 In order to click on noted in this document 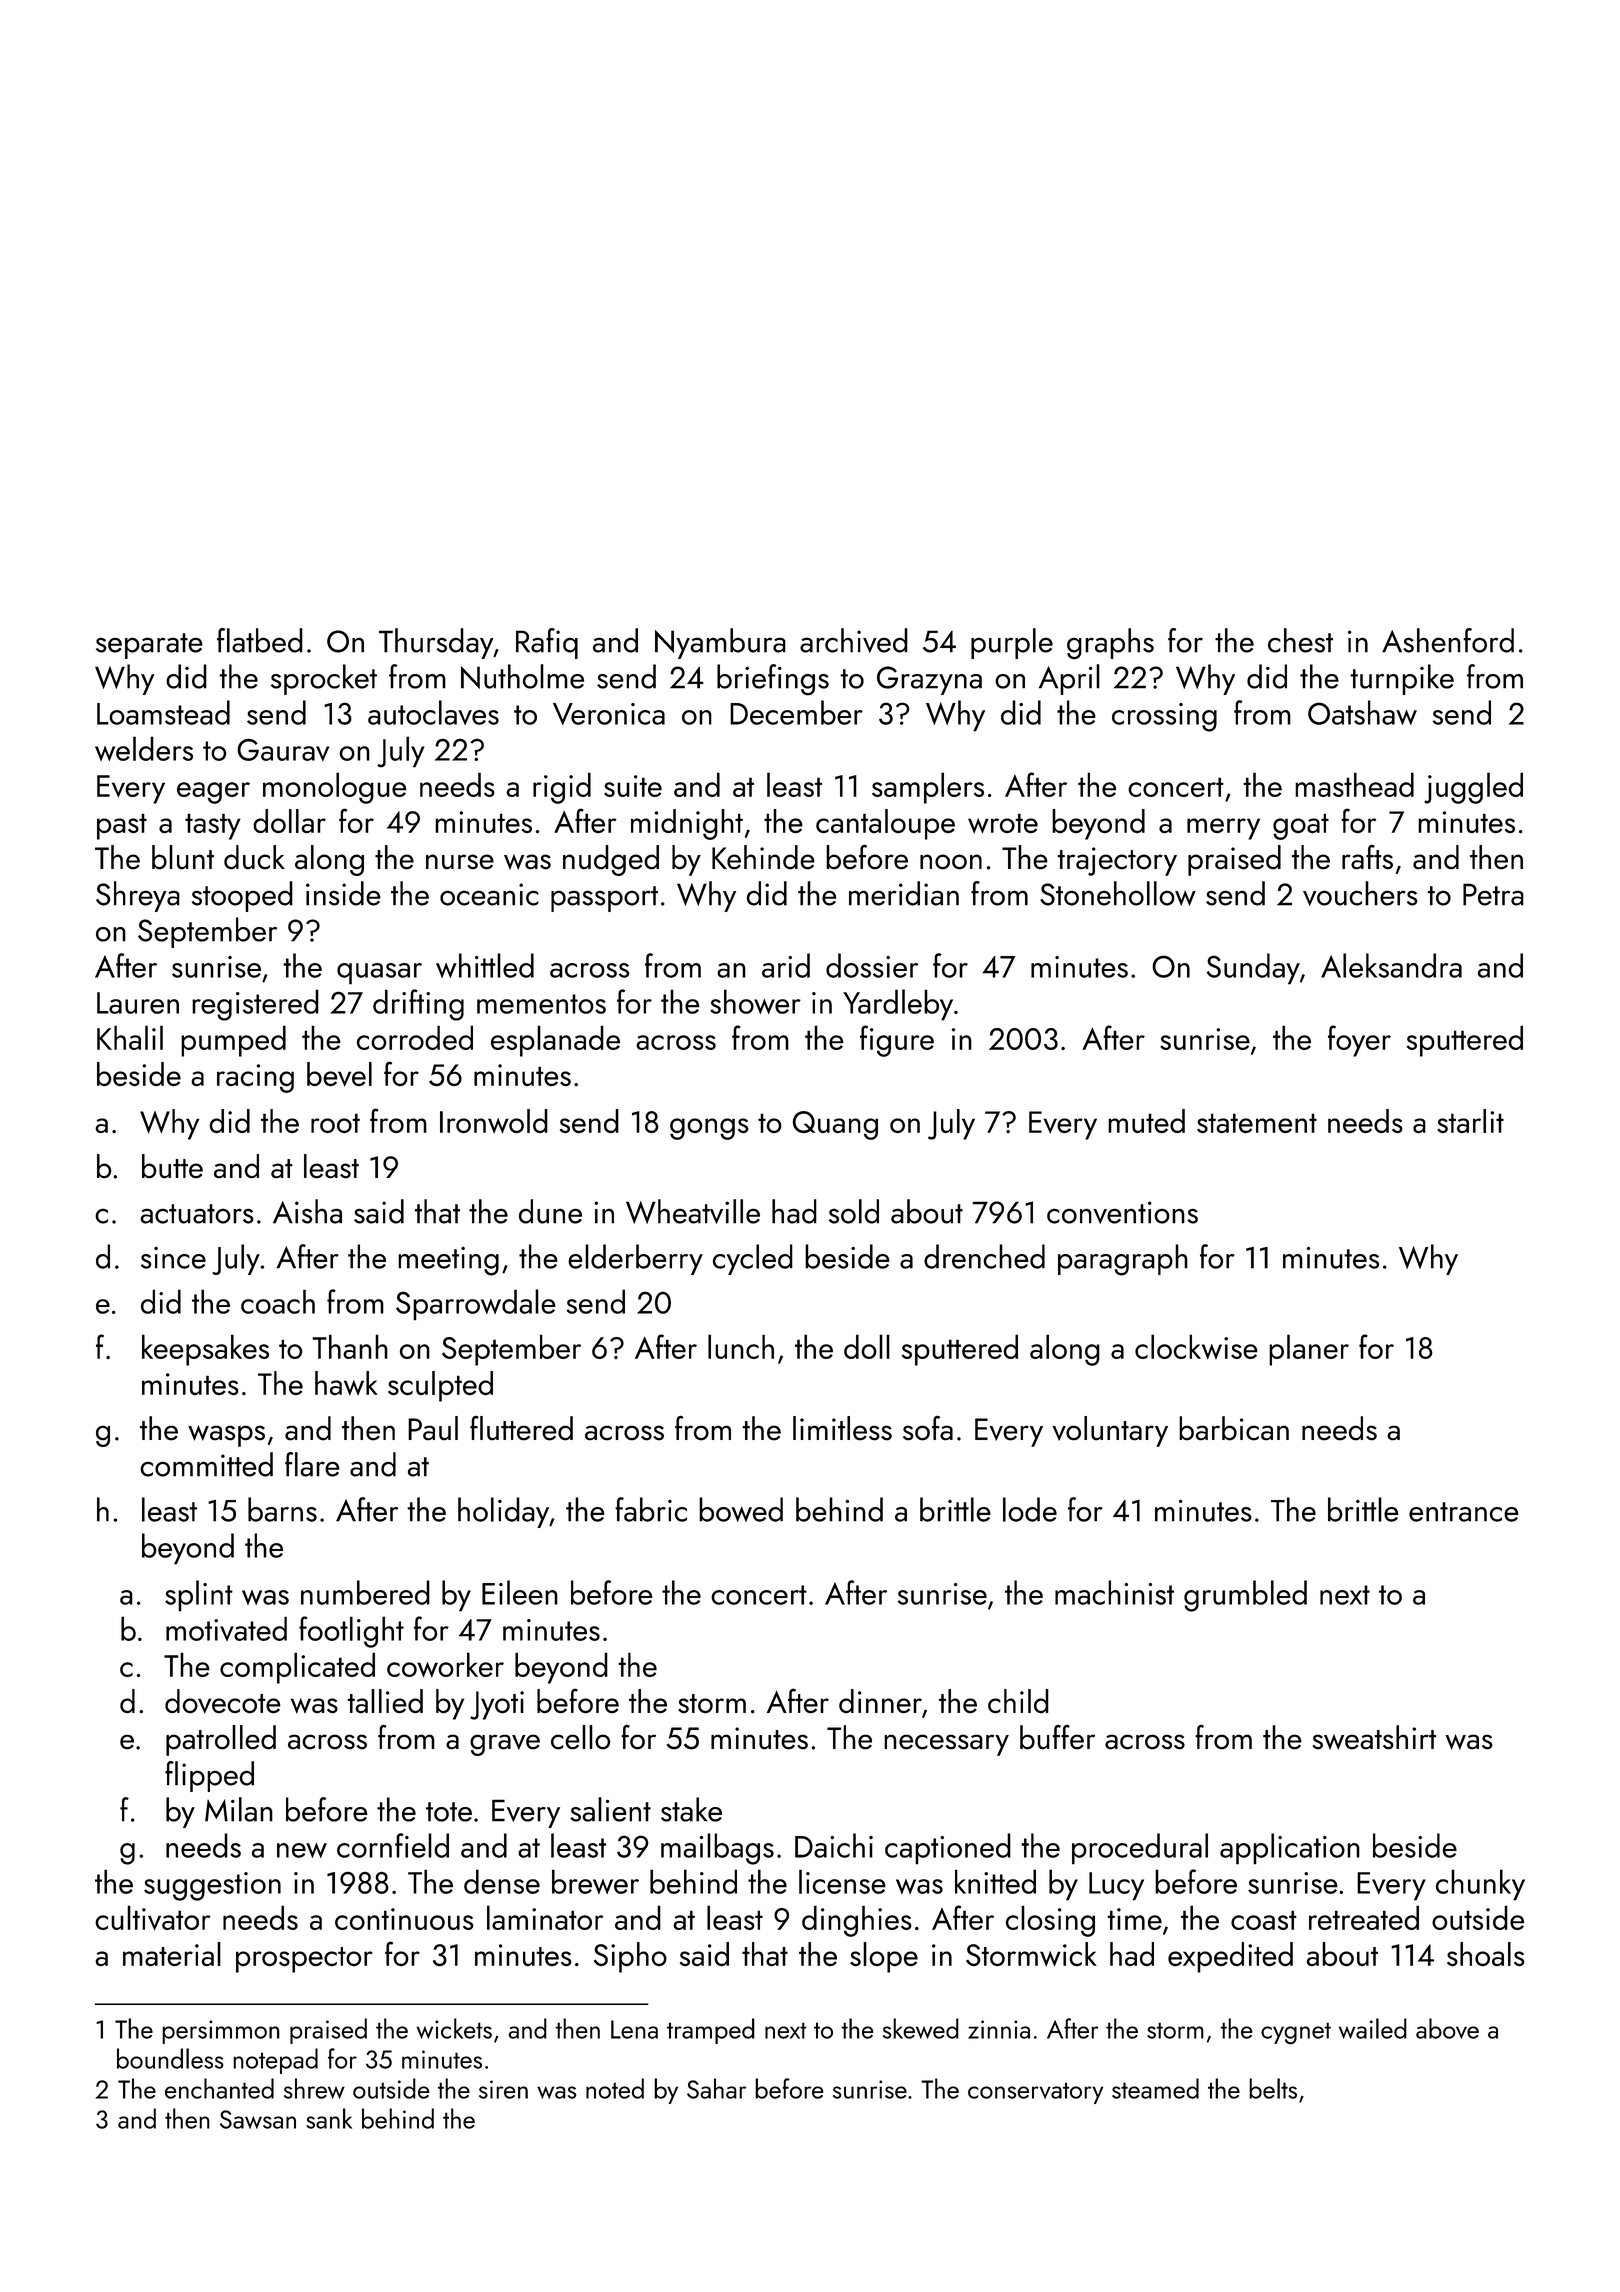, I will do `click(615, 2088)`.
